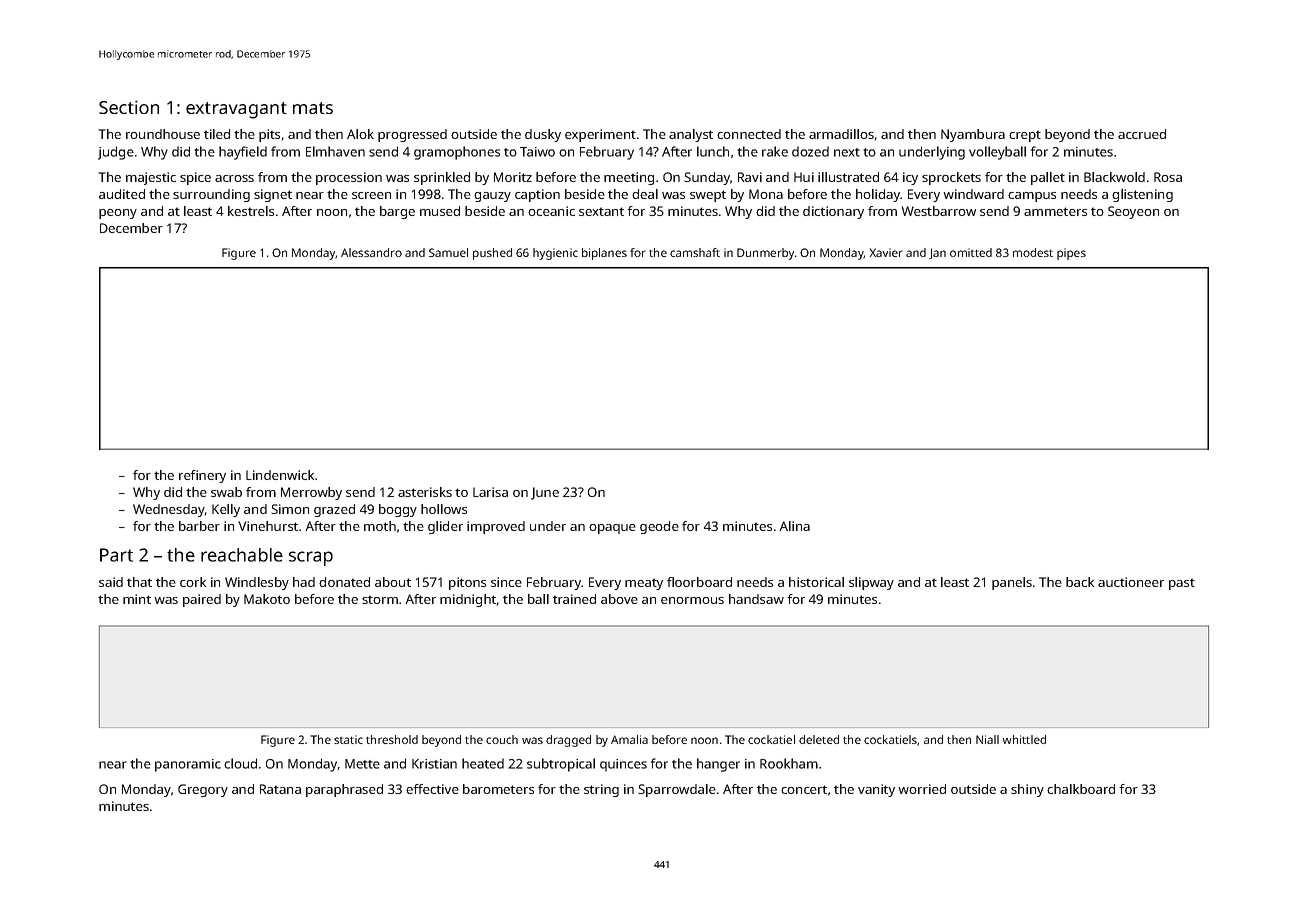 Image resolution: width=1308 pixels, height=924 pixels. What do you see at coordinates (937, 253) in the page?
I see `Jan` at bounding box center [937, 253].
